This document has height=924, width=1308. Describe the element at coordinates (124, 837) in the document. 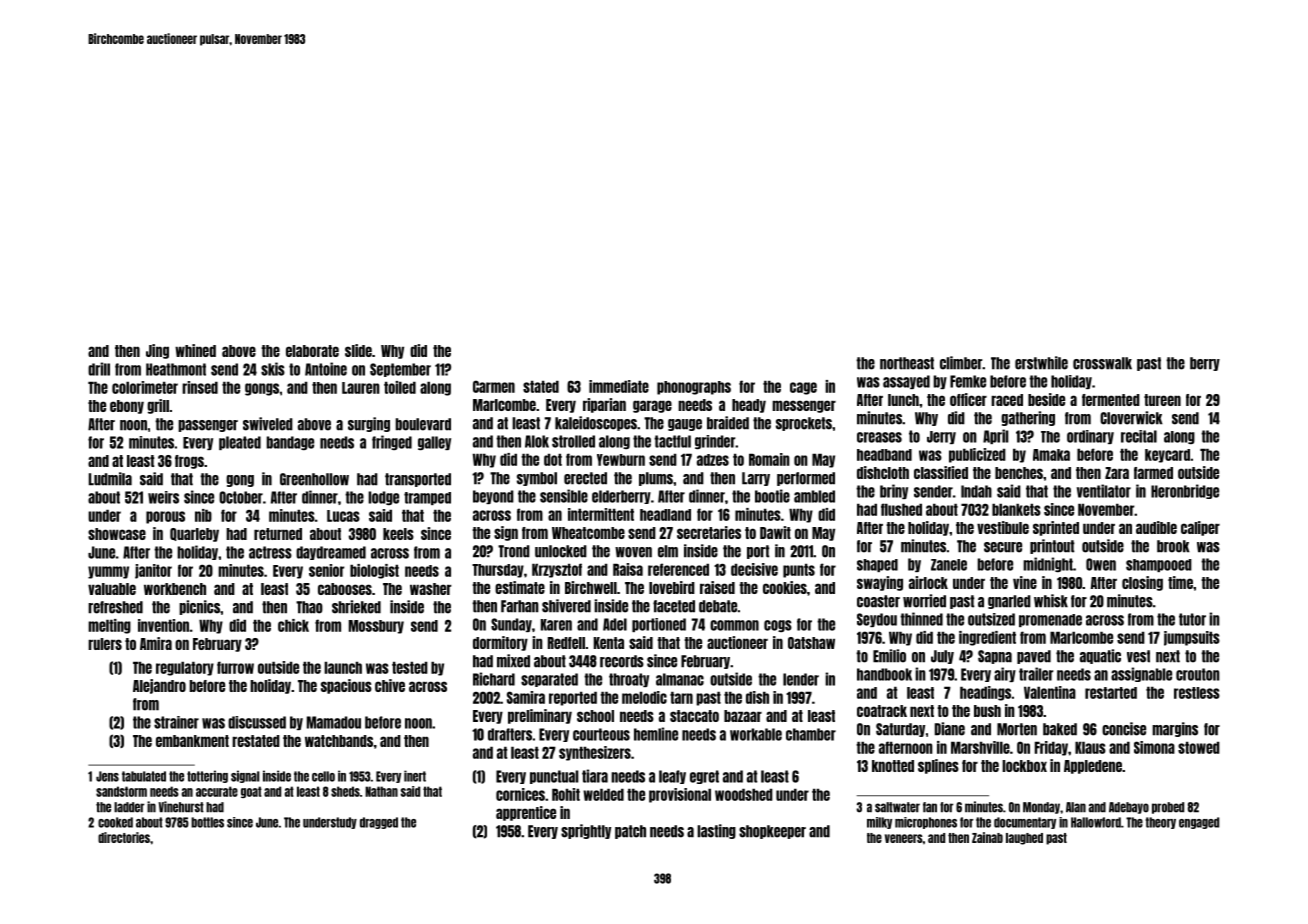

I see `directories` at that location.
